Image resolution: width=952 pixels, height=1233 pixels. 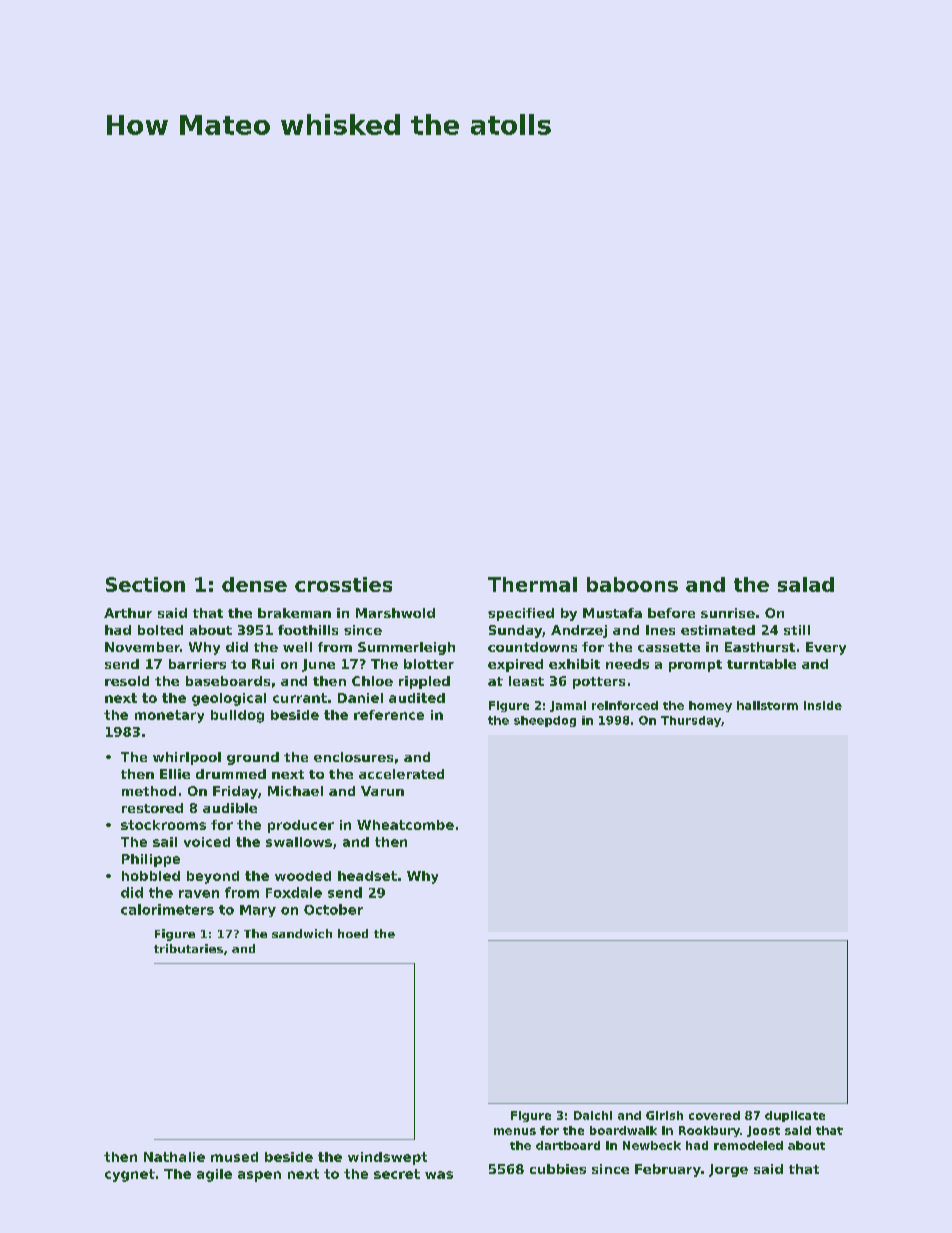 What do you see at coordinates (167, 909) in the screenshot?
I see `calorimeters` at bounding box center [167, 909].
